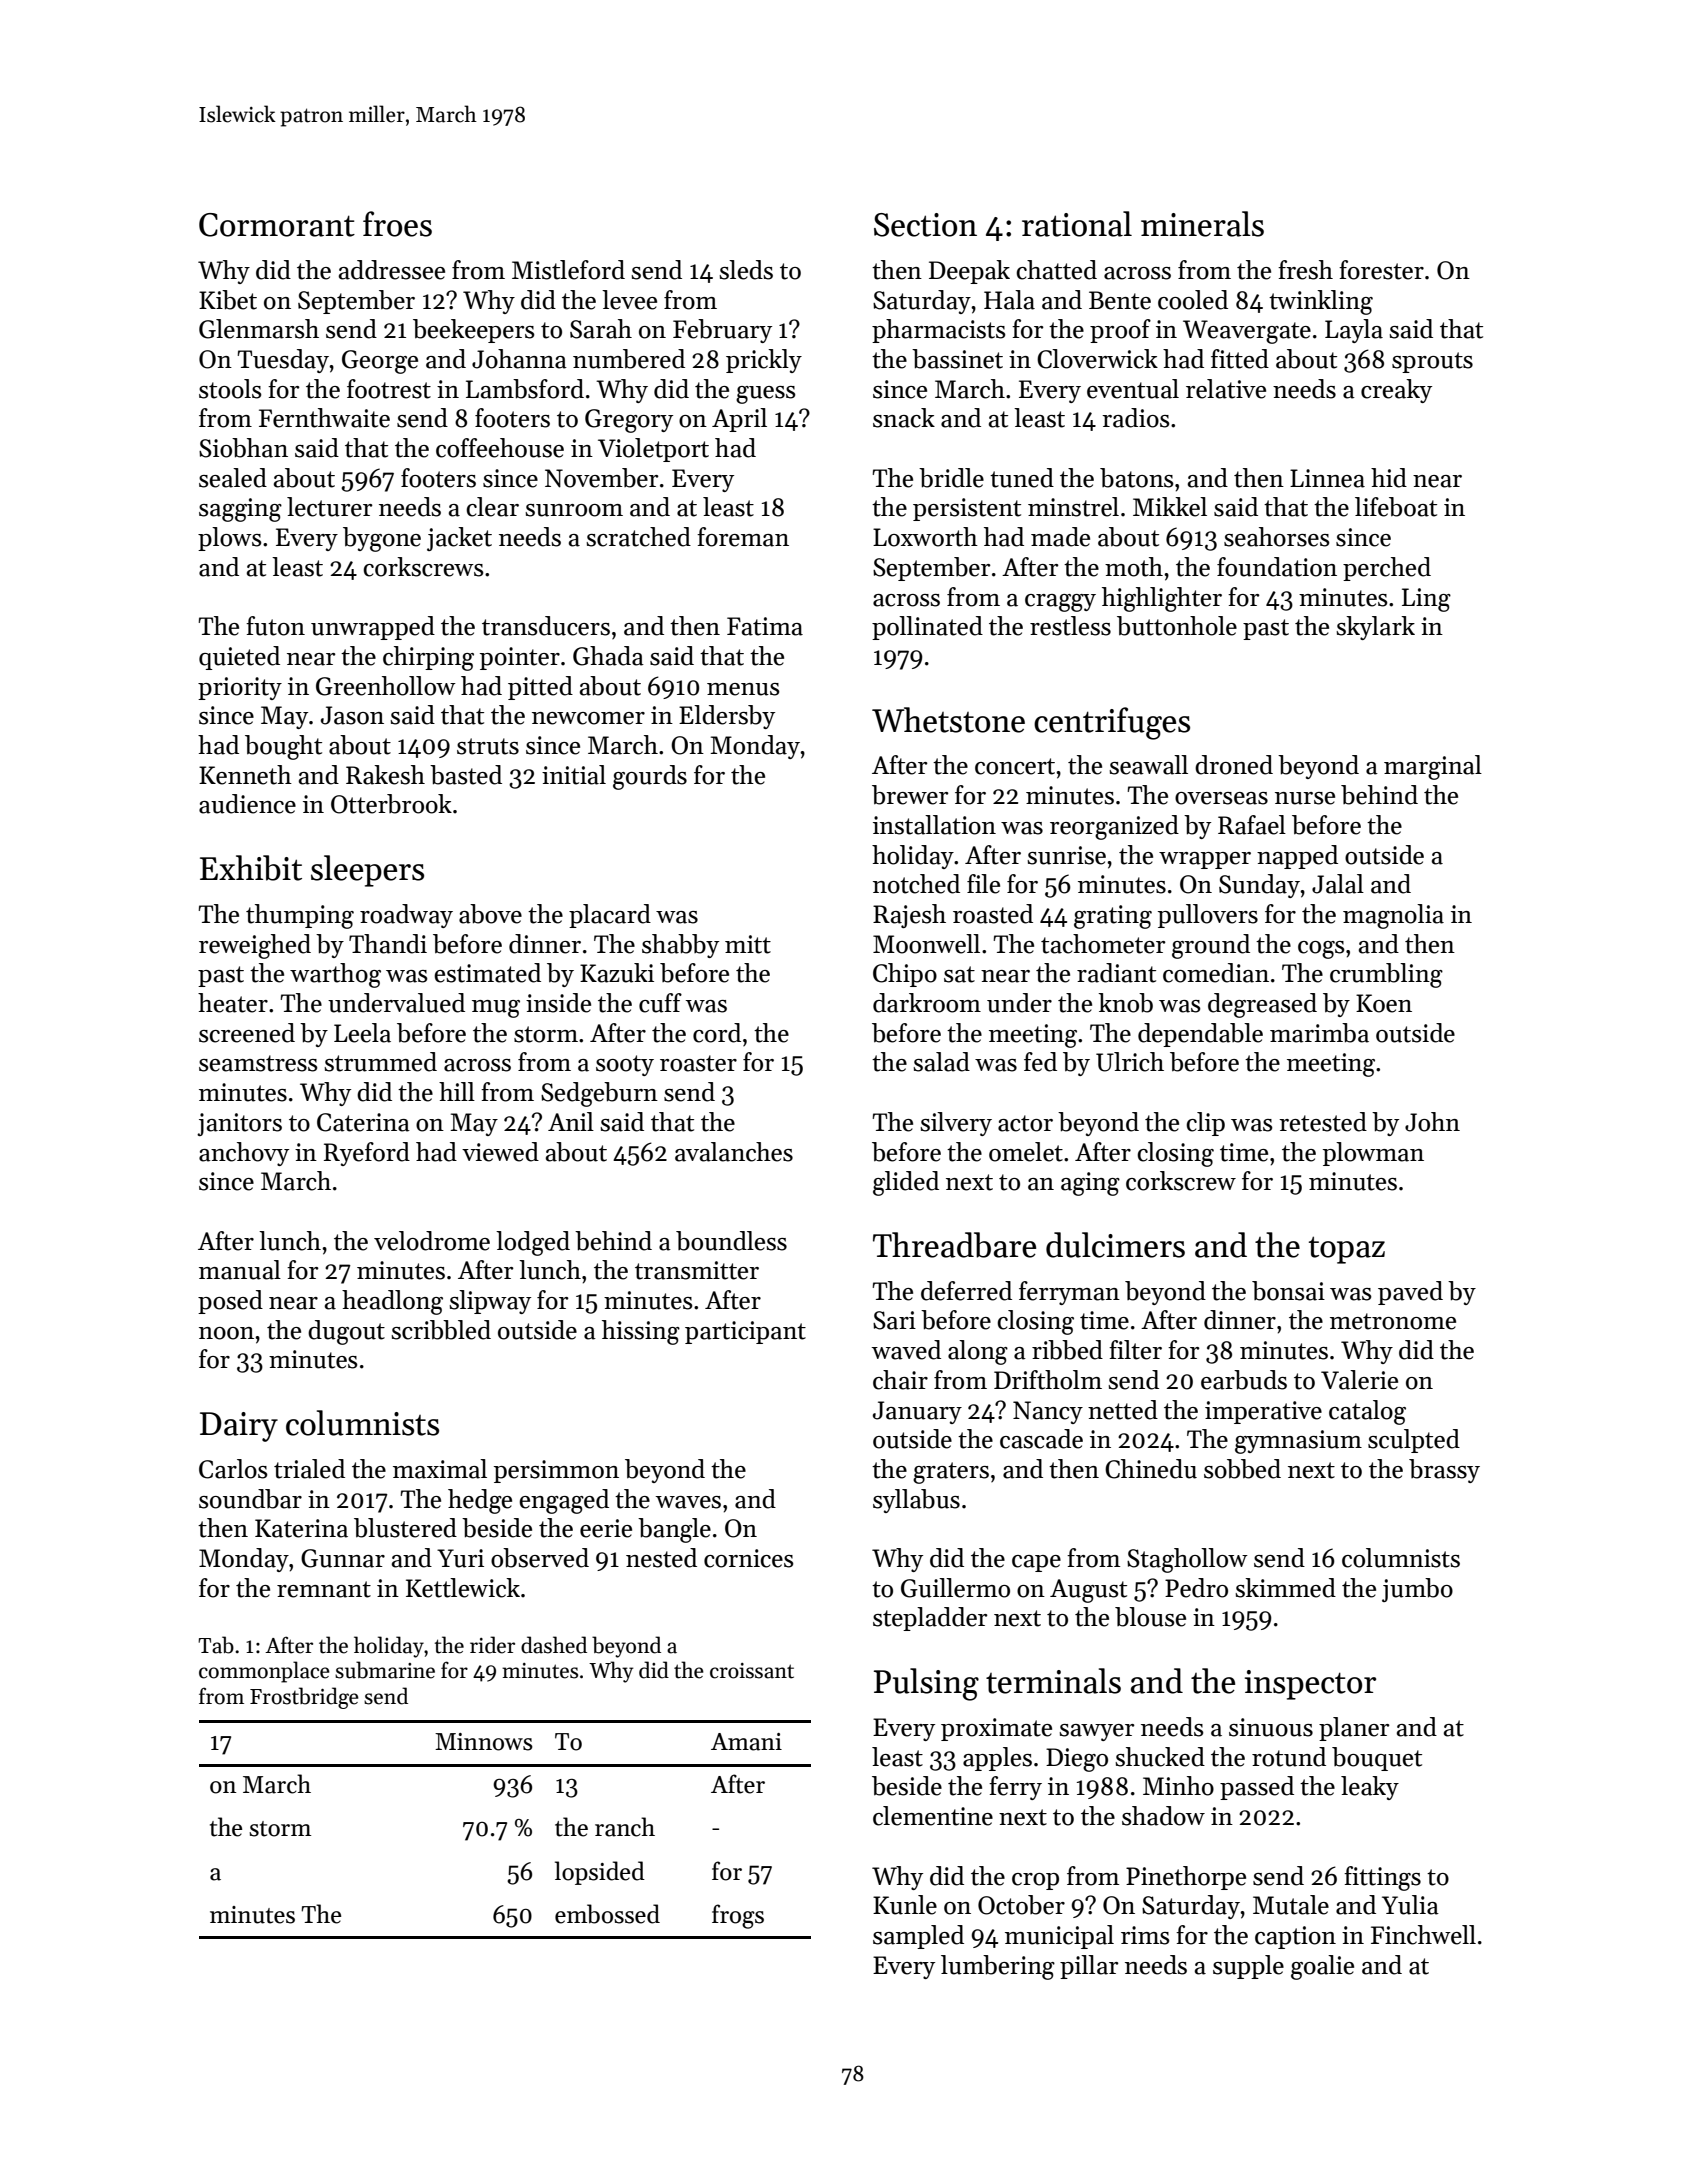 This image has width=1683, height=2178. Describe the element at coordinates (277, 225) in the image. I see `Cormorant` at that location.
